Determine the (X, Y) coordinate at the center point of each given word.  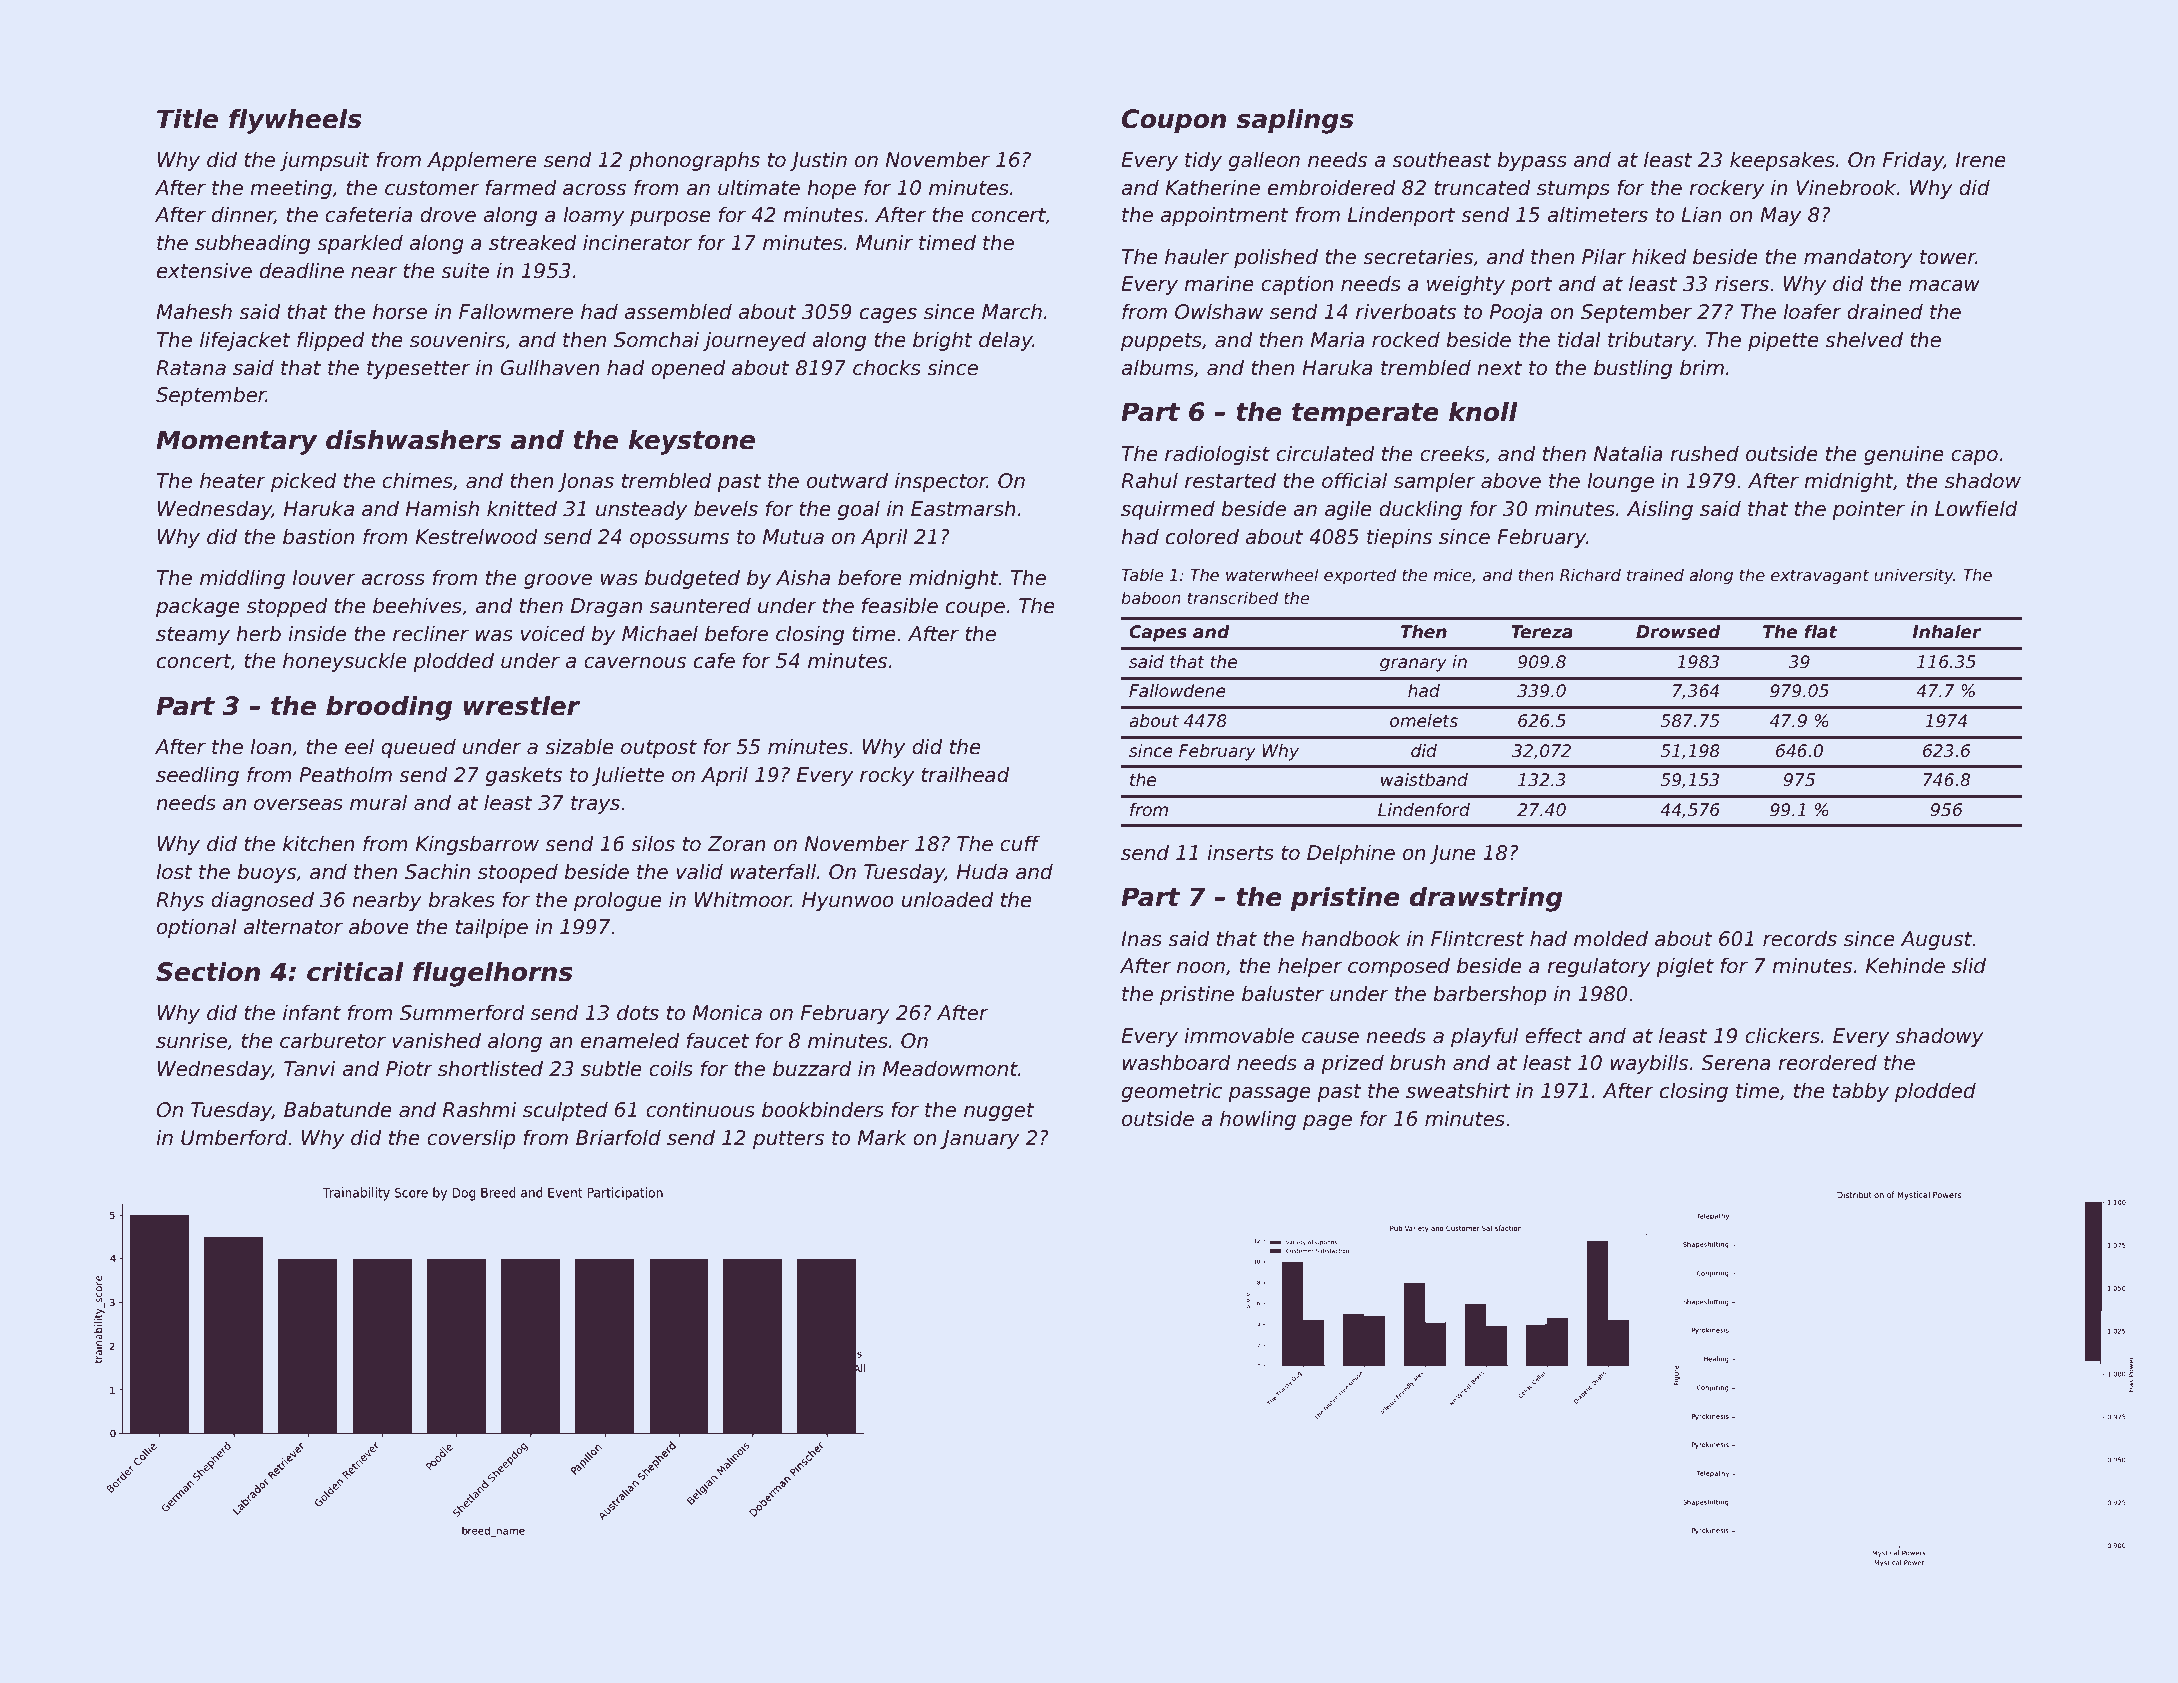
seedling (197, 776)
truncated (1482, 187)
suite (465, 270)
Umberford (234, 1137)
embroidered (1332, 187)
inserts (1240, 852)
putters (788, 1140)
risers (1742, 283)
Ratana (191, 368)
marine (1219, 283)
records (1800, 938)
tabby (1861, 1092)
